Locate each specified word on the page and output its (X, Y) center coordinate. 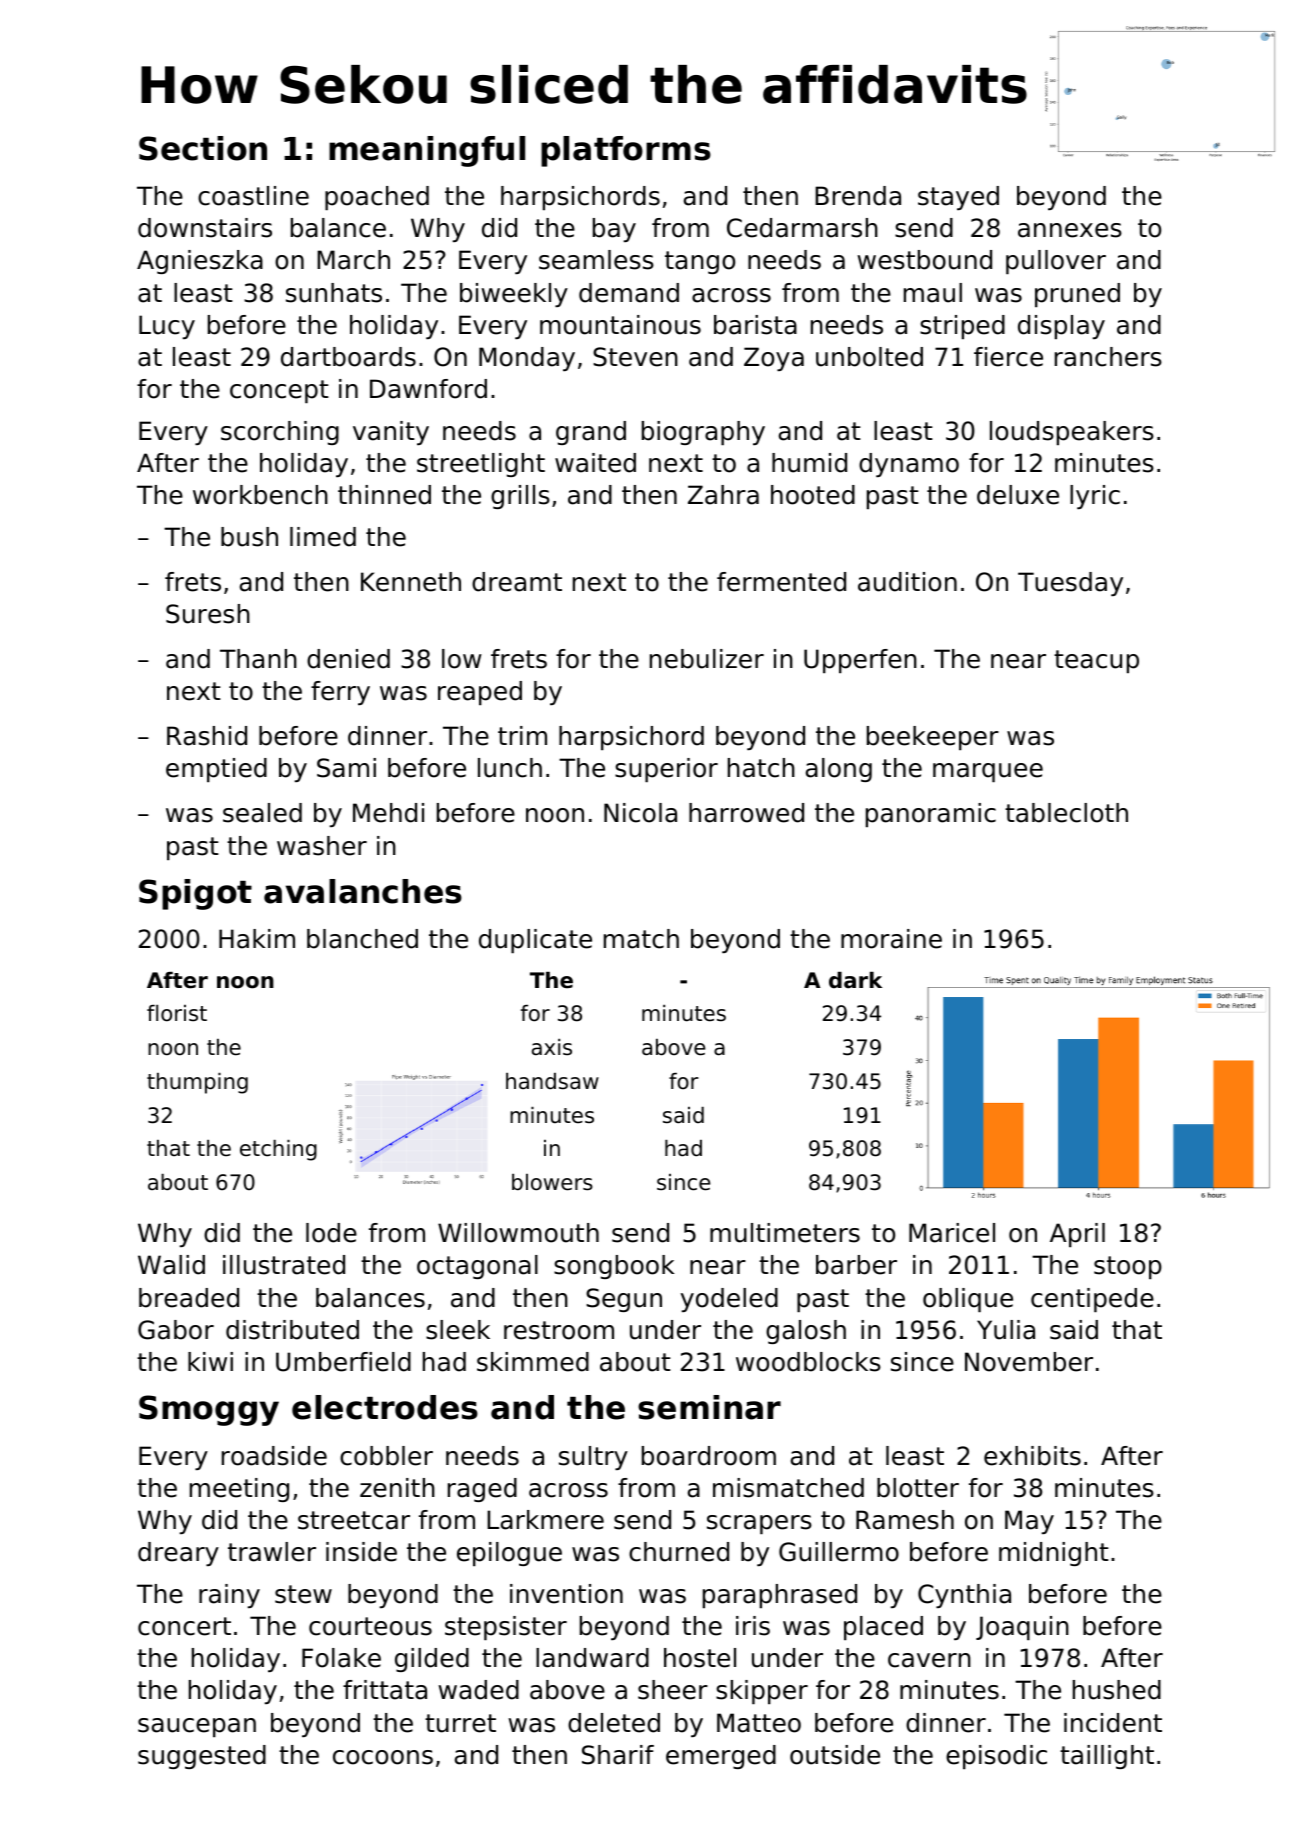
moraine (891, 939)
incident (1113, 1723)
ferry (340, 693)
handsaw (552, 1081)
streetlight (481, 465)
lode (331, 1233)
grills (520, 497)
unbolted (869, 357)
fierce (1008, 357)
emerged (721, 1757)
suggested (202, 1757)
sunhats (334, 293)
